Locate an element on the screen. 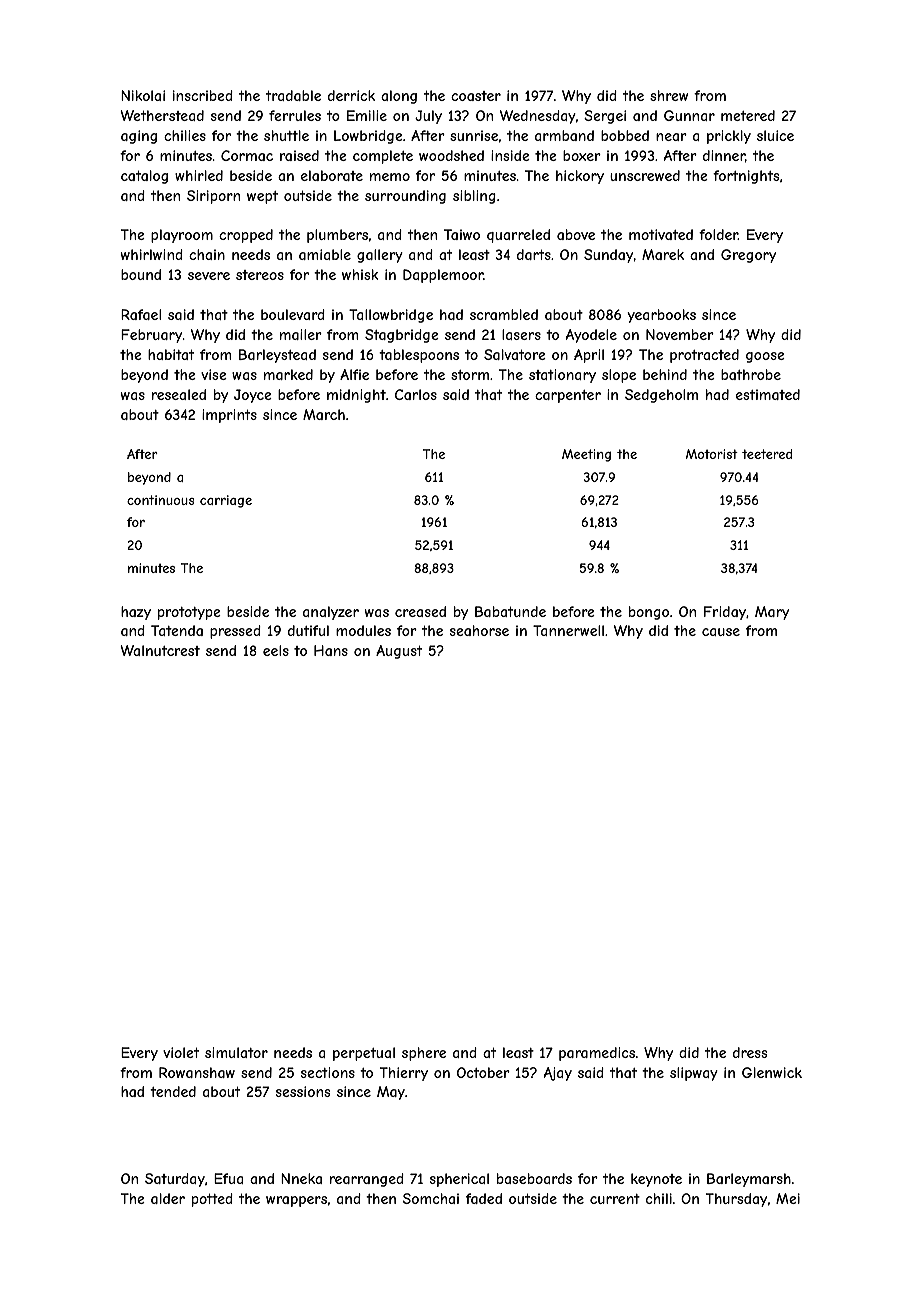 The width and height of the screenshot is (924, 1308). shuttle is located at coordinates (286, 135).
